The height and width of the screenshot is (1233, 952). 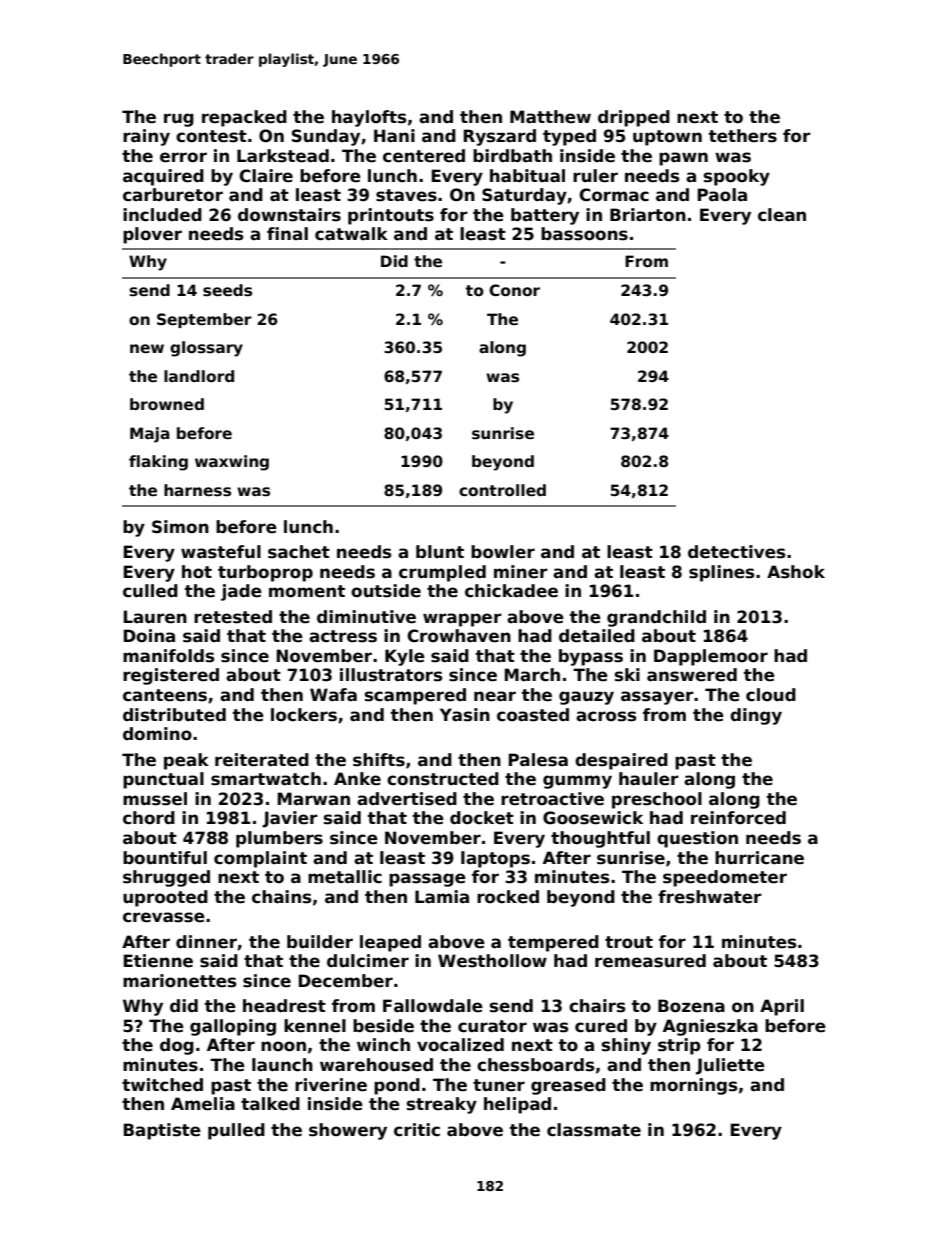 I want to click on tethers, so click(x=743, y=136).
